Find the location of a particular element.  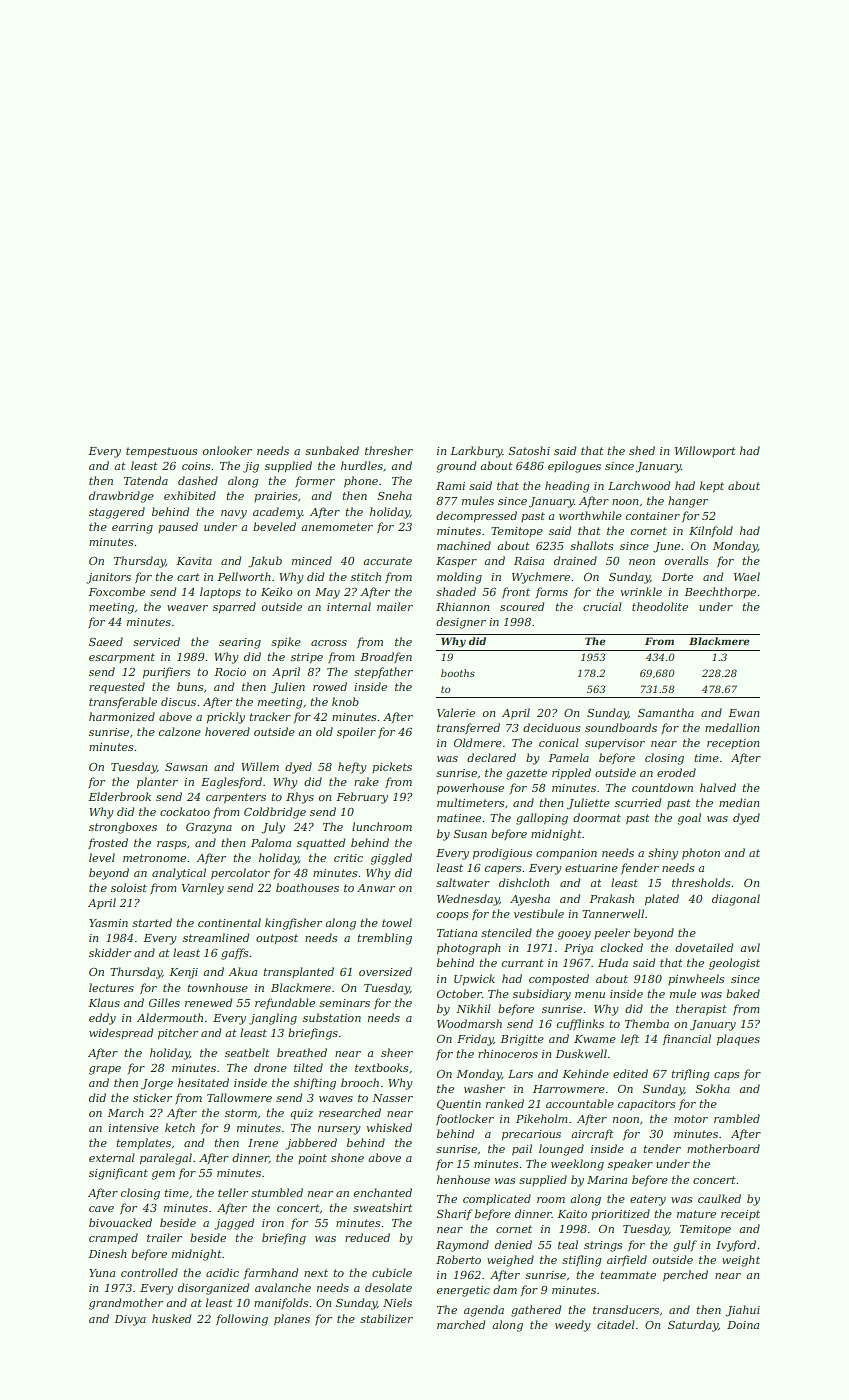

sheer is located at coordinates (397, 1052).
